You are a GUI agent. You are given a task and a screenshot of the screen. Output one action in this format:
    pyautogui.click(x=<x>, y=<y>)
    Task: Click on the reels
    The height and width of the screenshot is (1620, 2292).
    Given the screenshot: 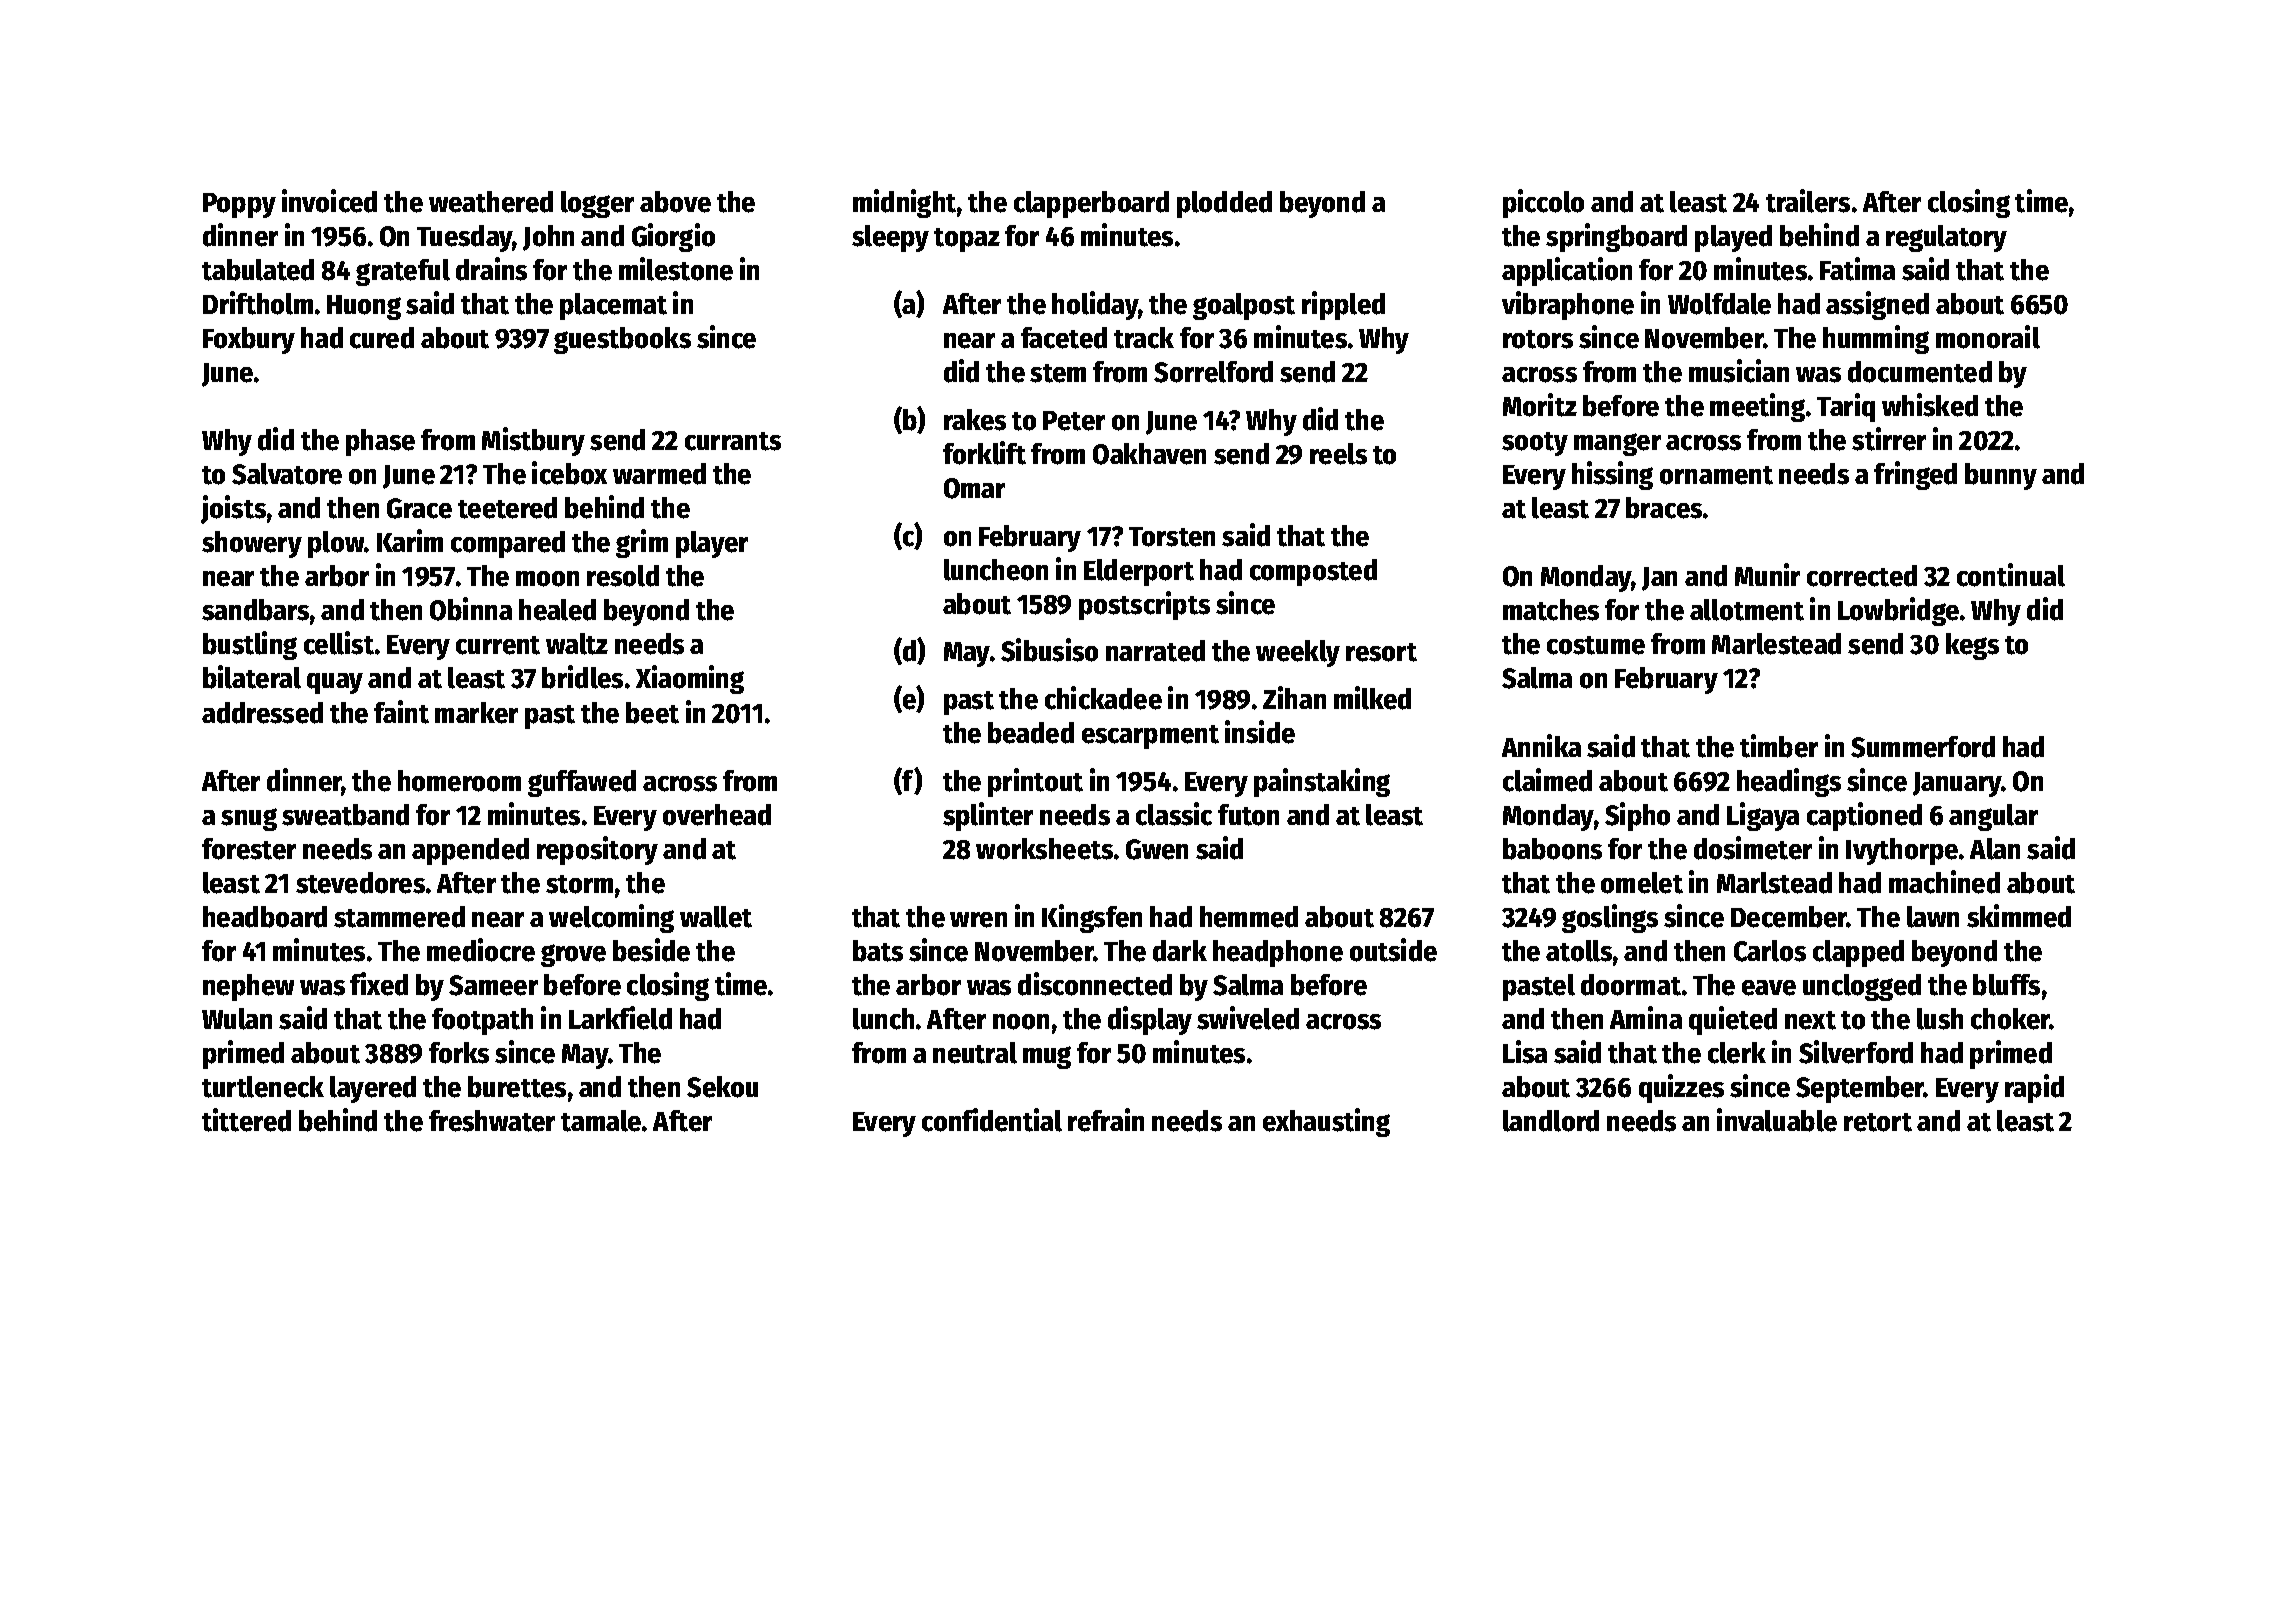 What is the action you would take?
    pyautogui.click(x=1338, y=454)
